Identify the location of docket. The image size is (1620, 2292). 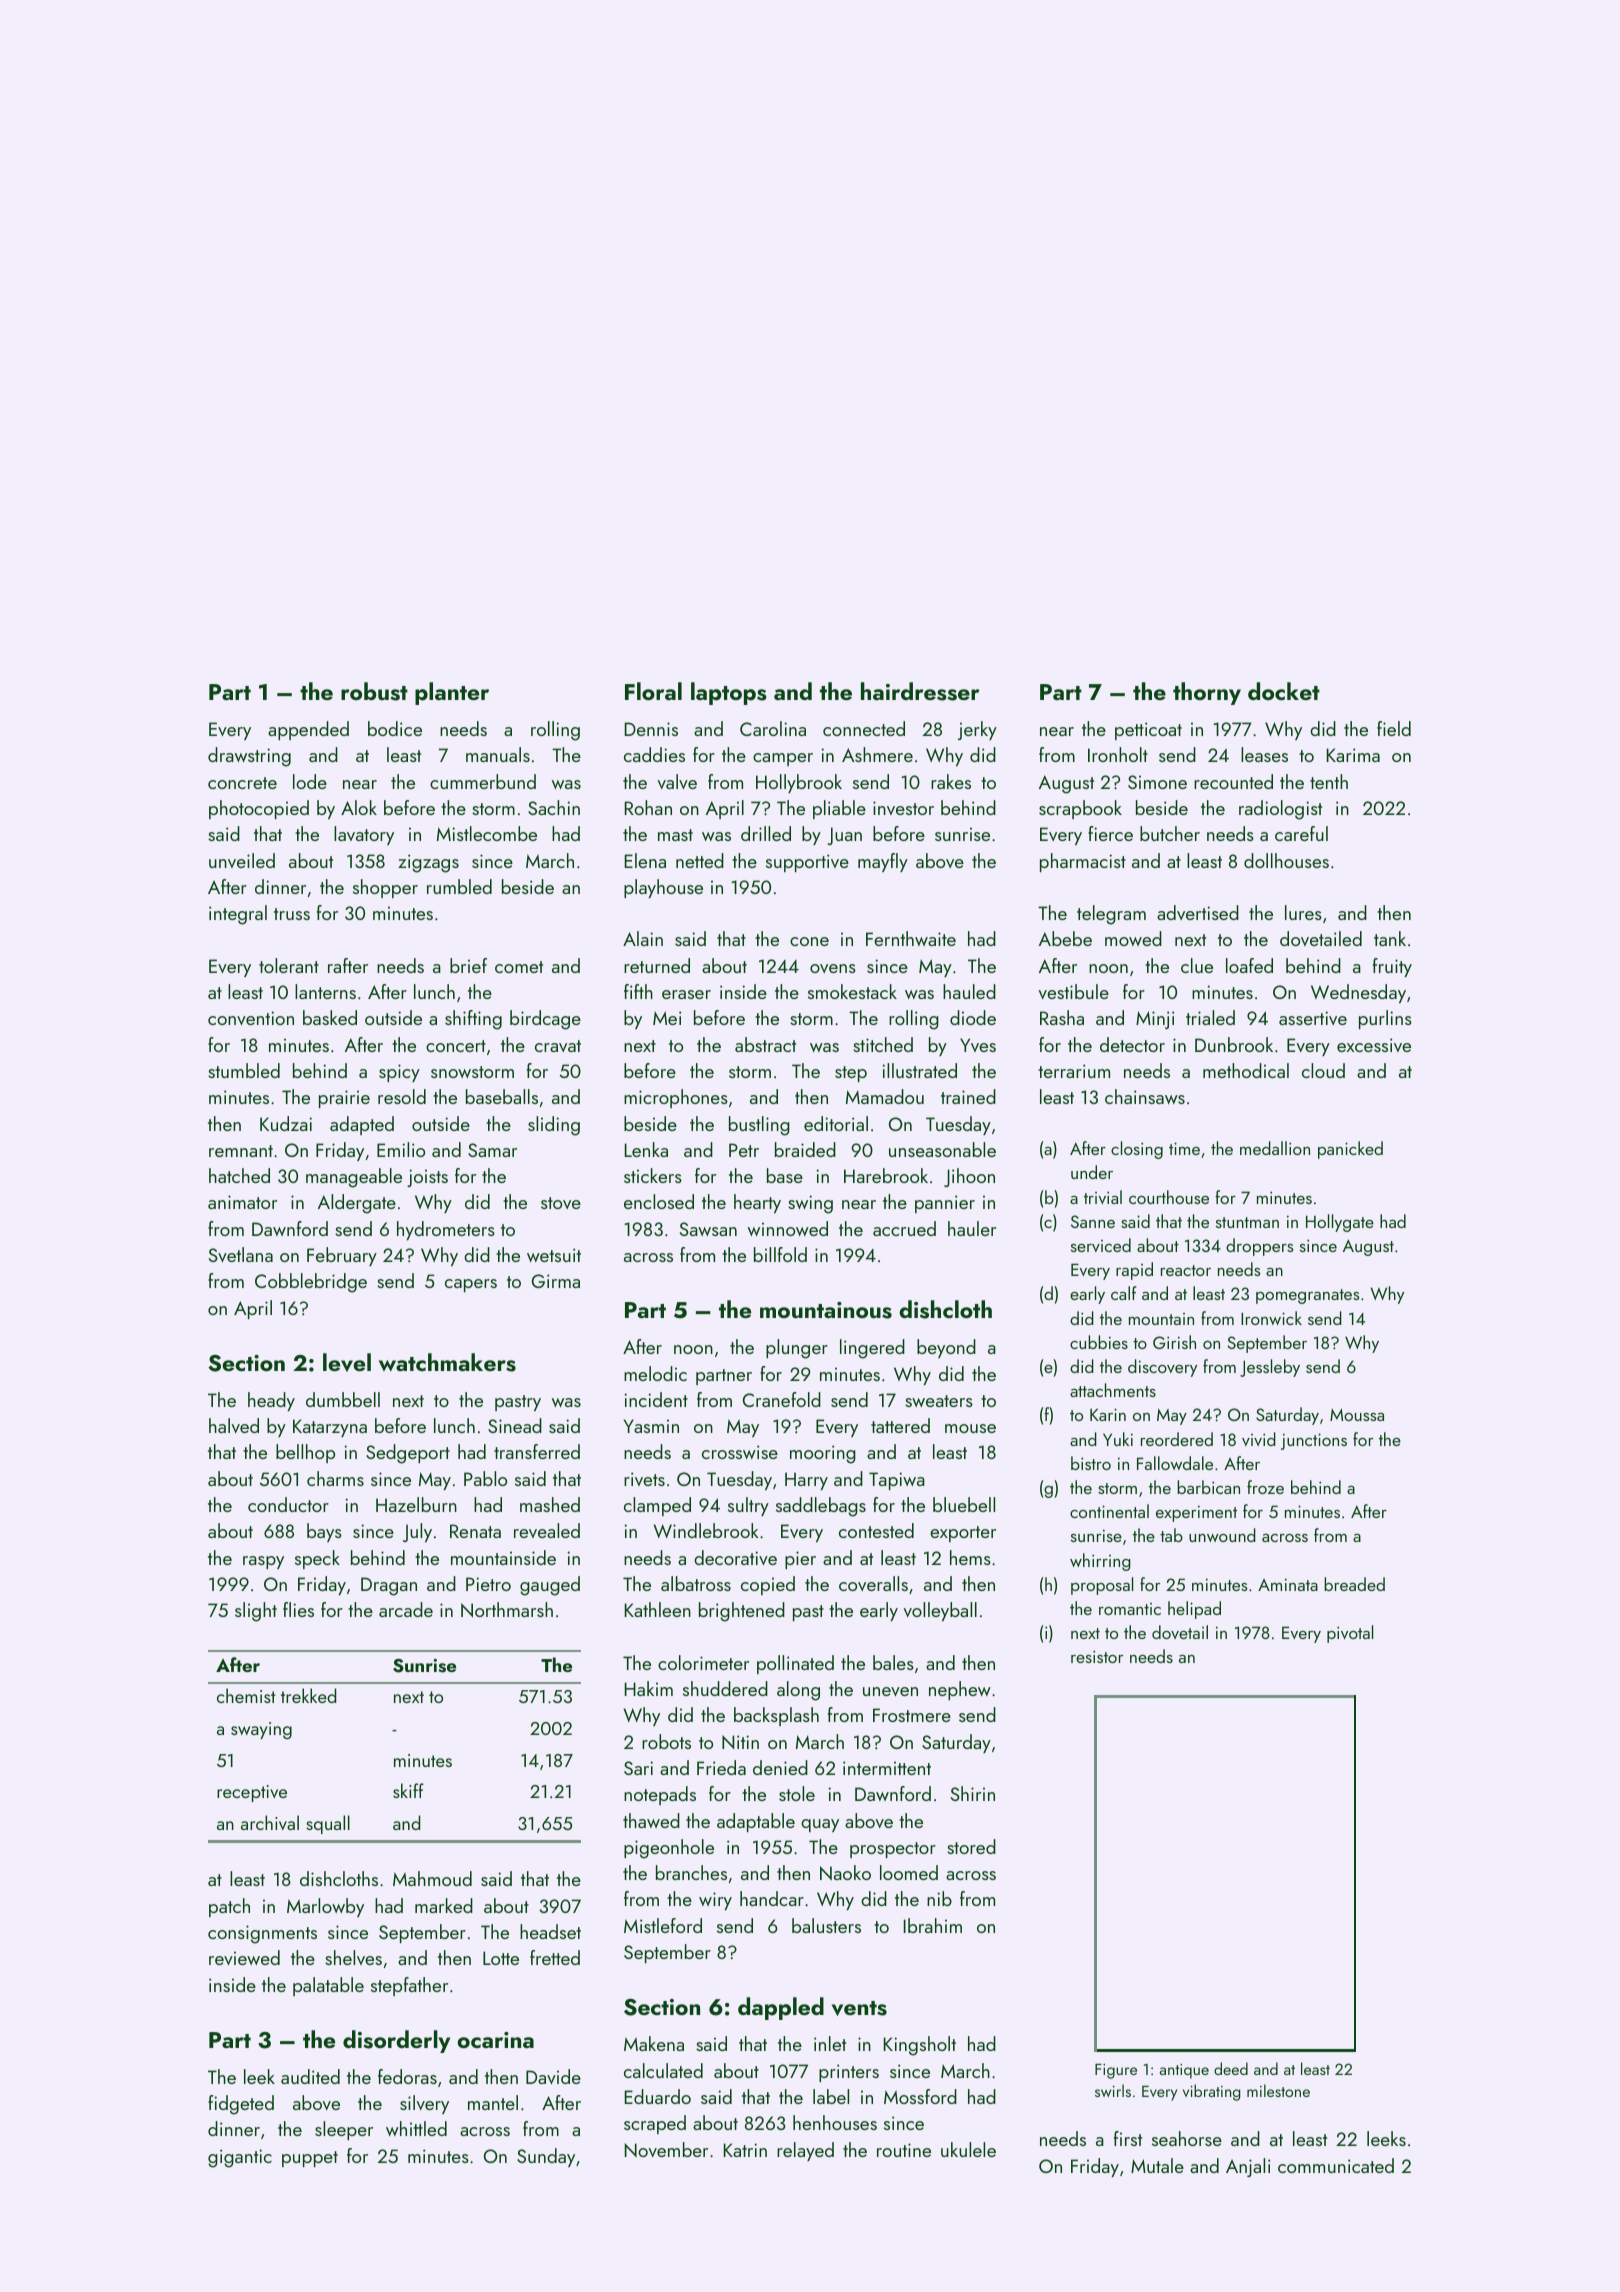
(1284, 691).
